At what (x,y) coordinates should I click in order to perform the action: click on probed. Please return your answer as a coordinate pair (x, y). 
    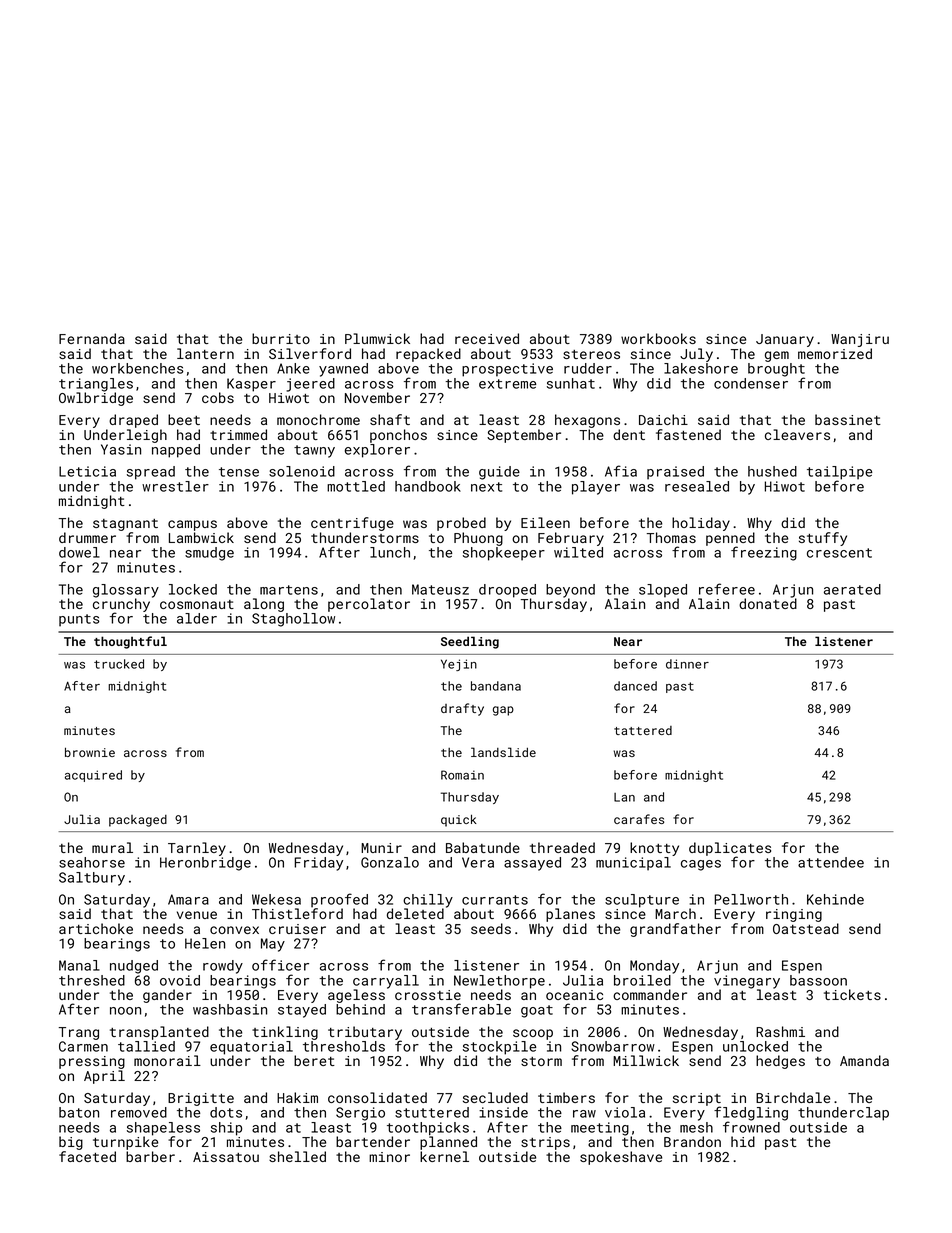
    Looking at the image, I should click on (461, 524).
